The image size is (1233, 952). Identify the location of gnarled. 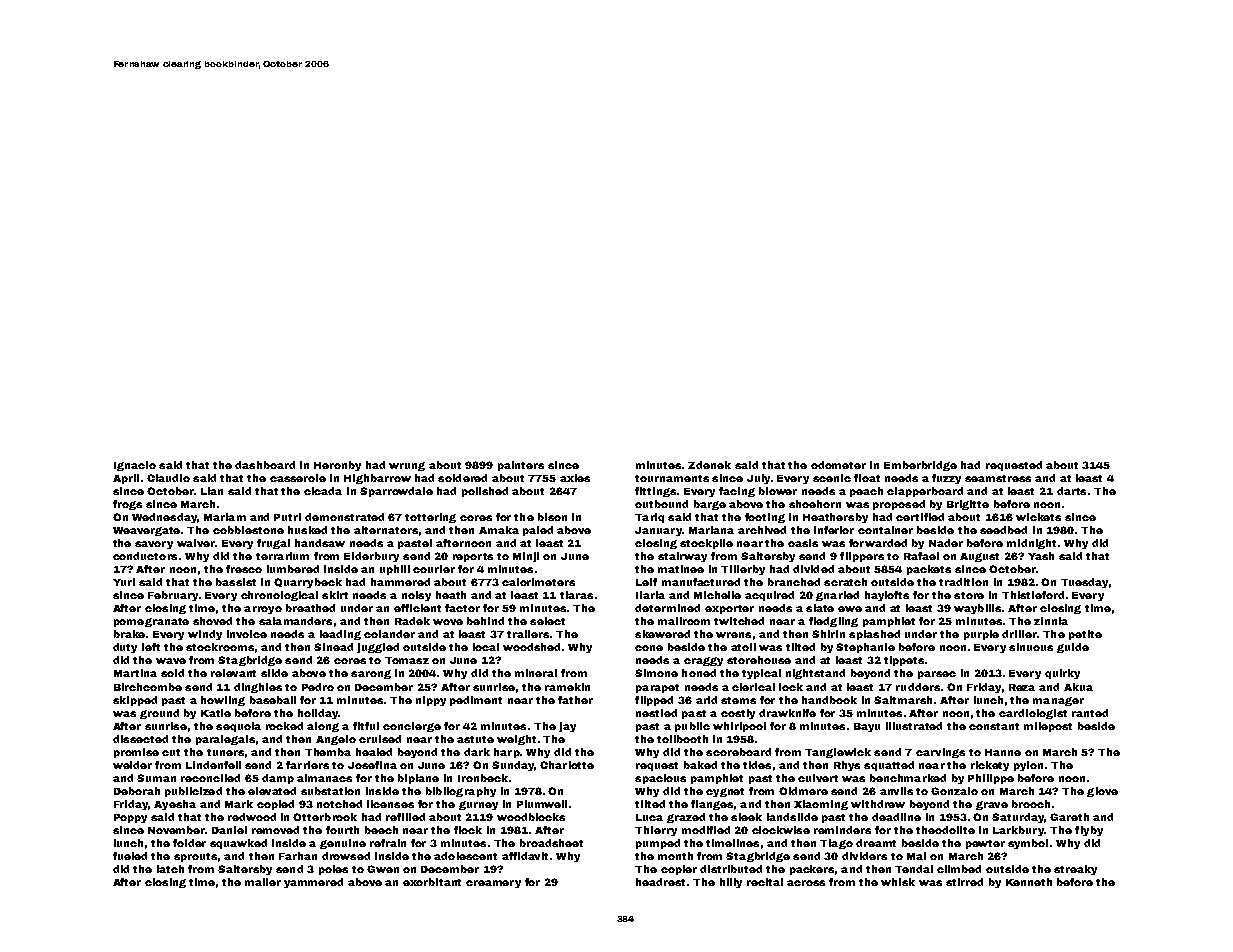
(837, 596).
